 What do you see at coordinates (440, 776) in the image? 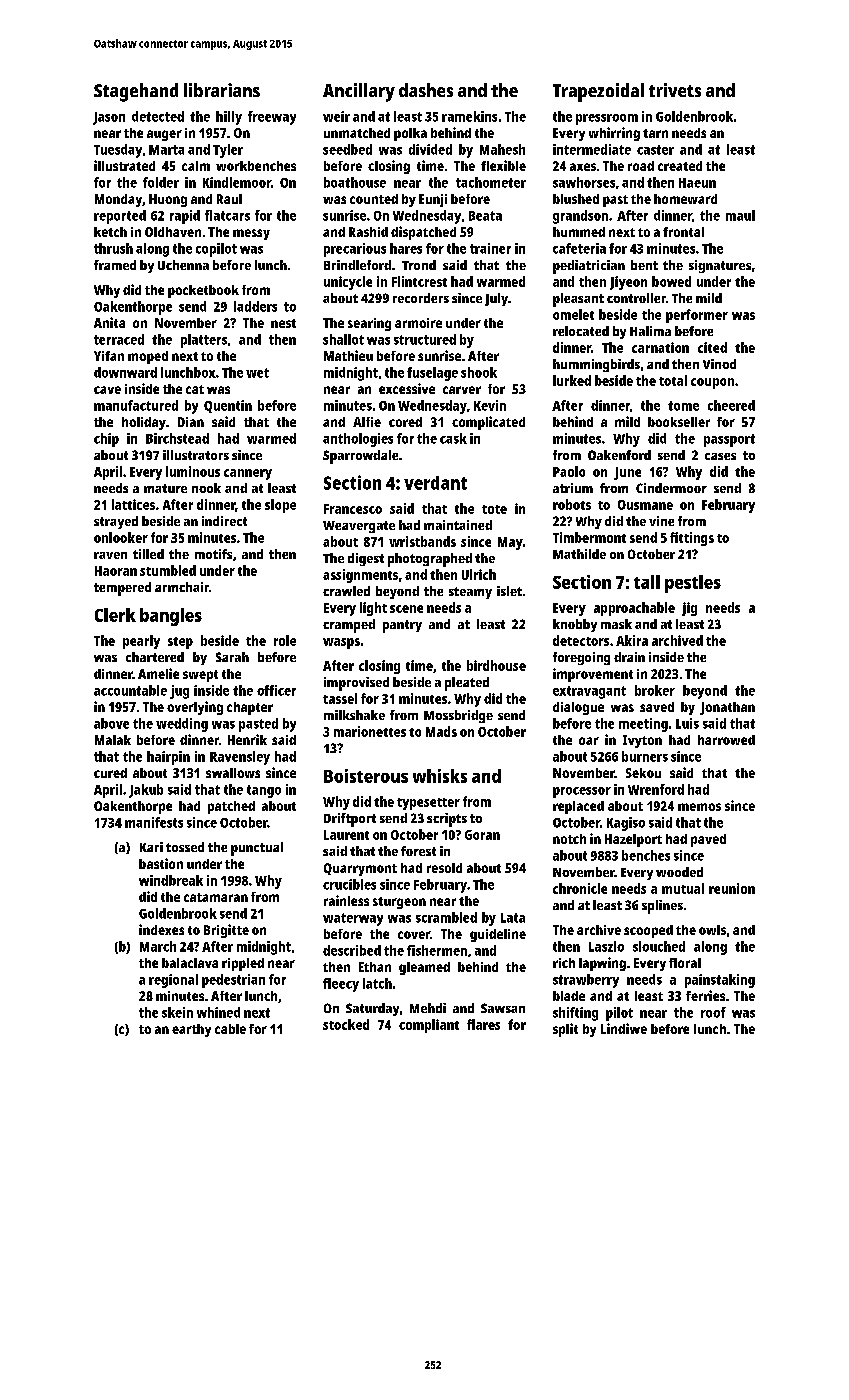
I see `whisks` at bounding box center [440, 776].
